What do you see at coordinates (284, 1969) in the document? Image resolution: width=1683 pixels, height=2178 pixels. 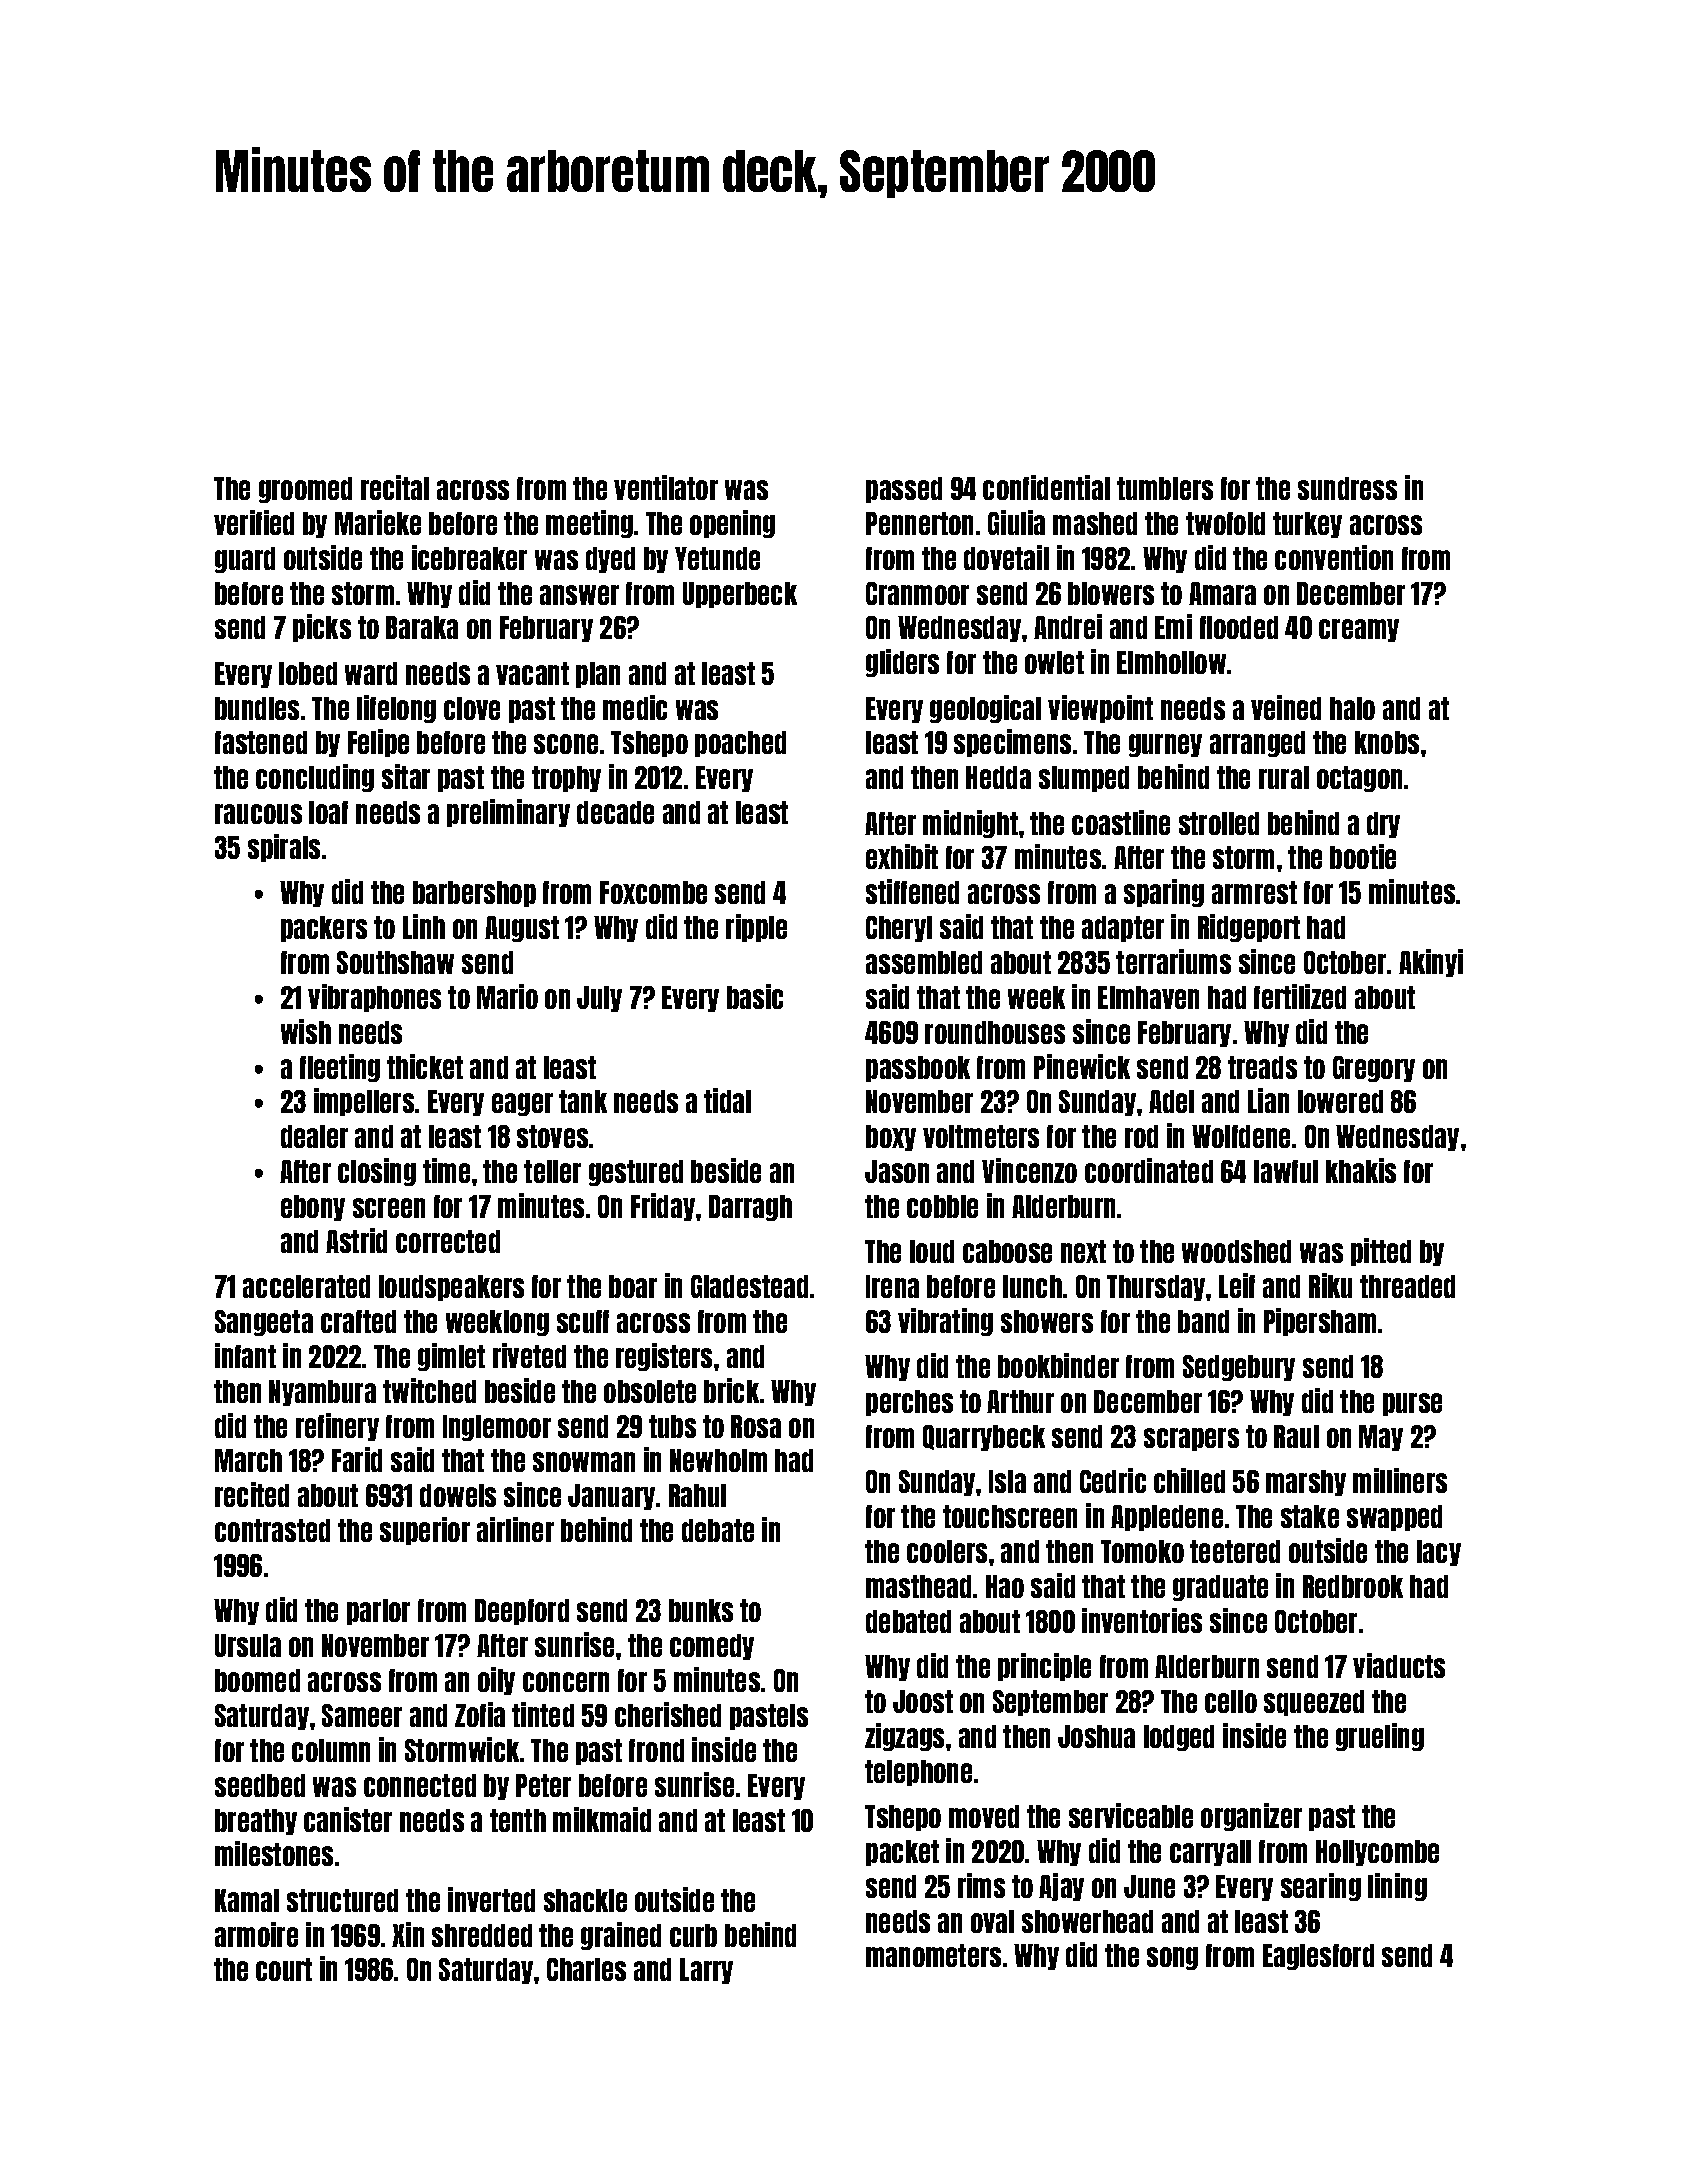 I see `court` at bounding box center [284, 1969].
